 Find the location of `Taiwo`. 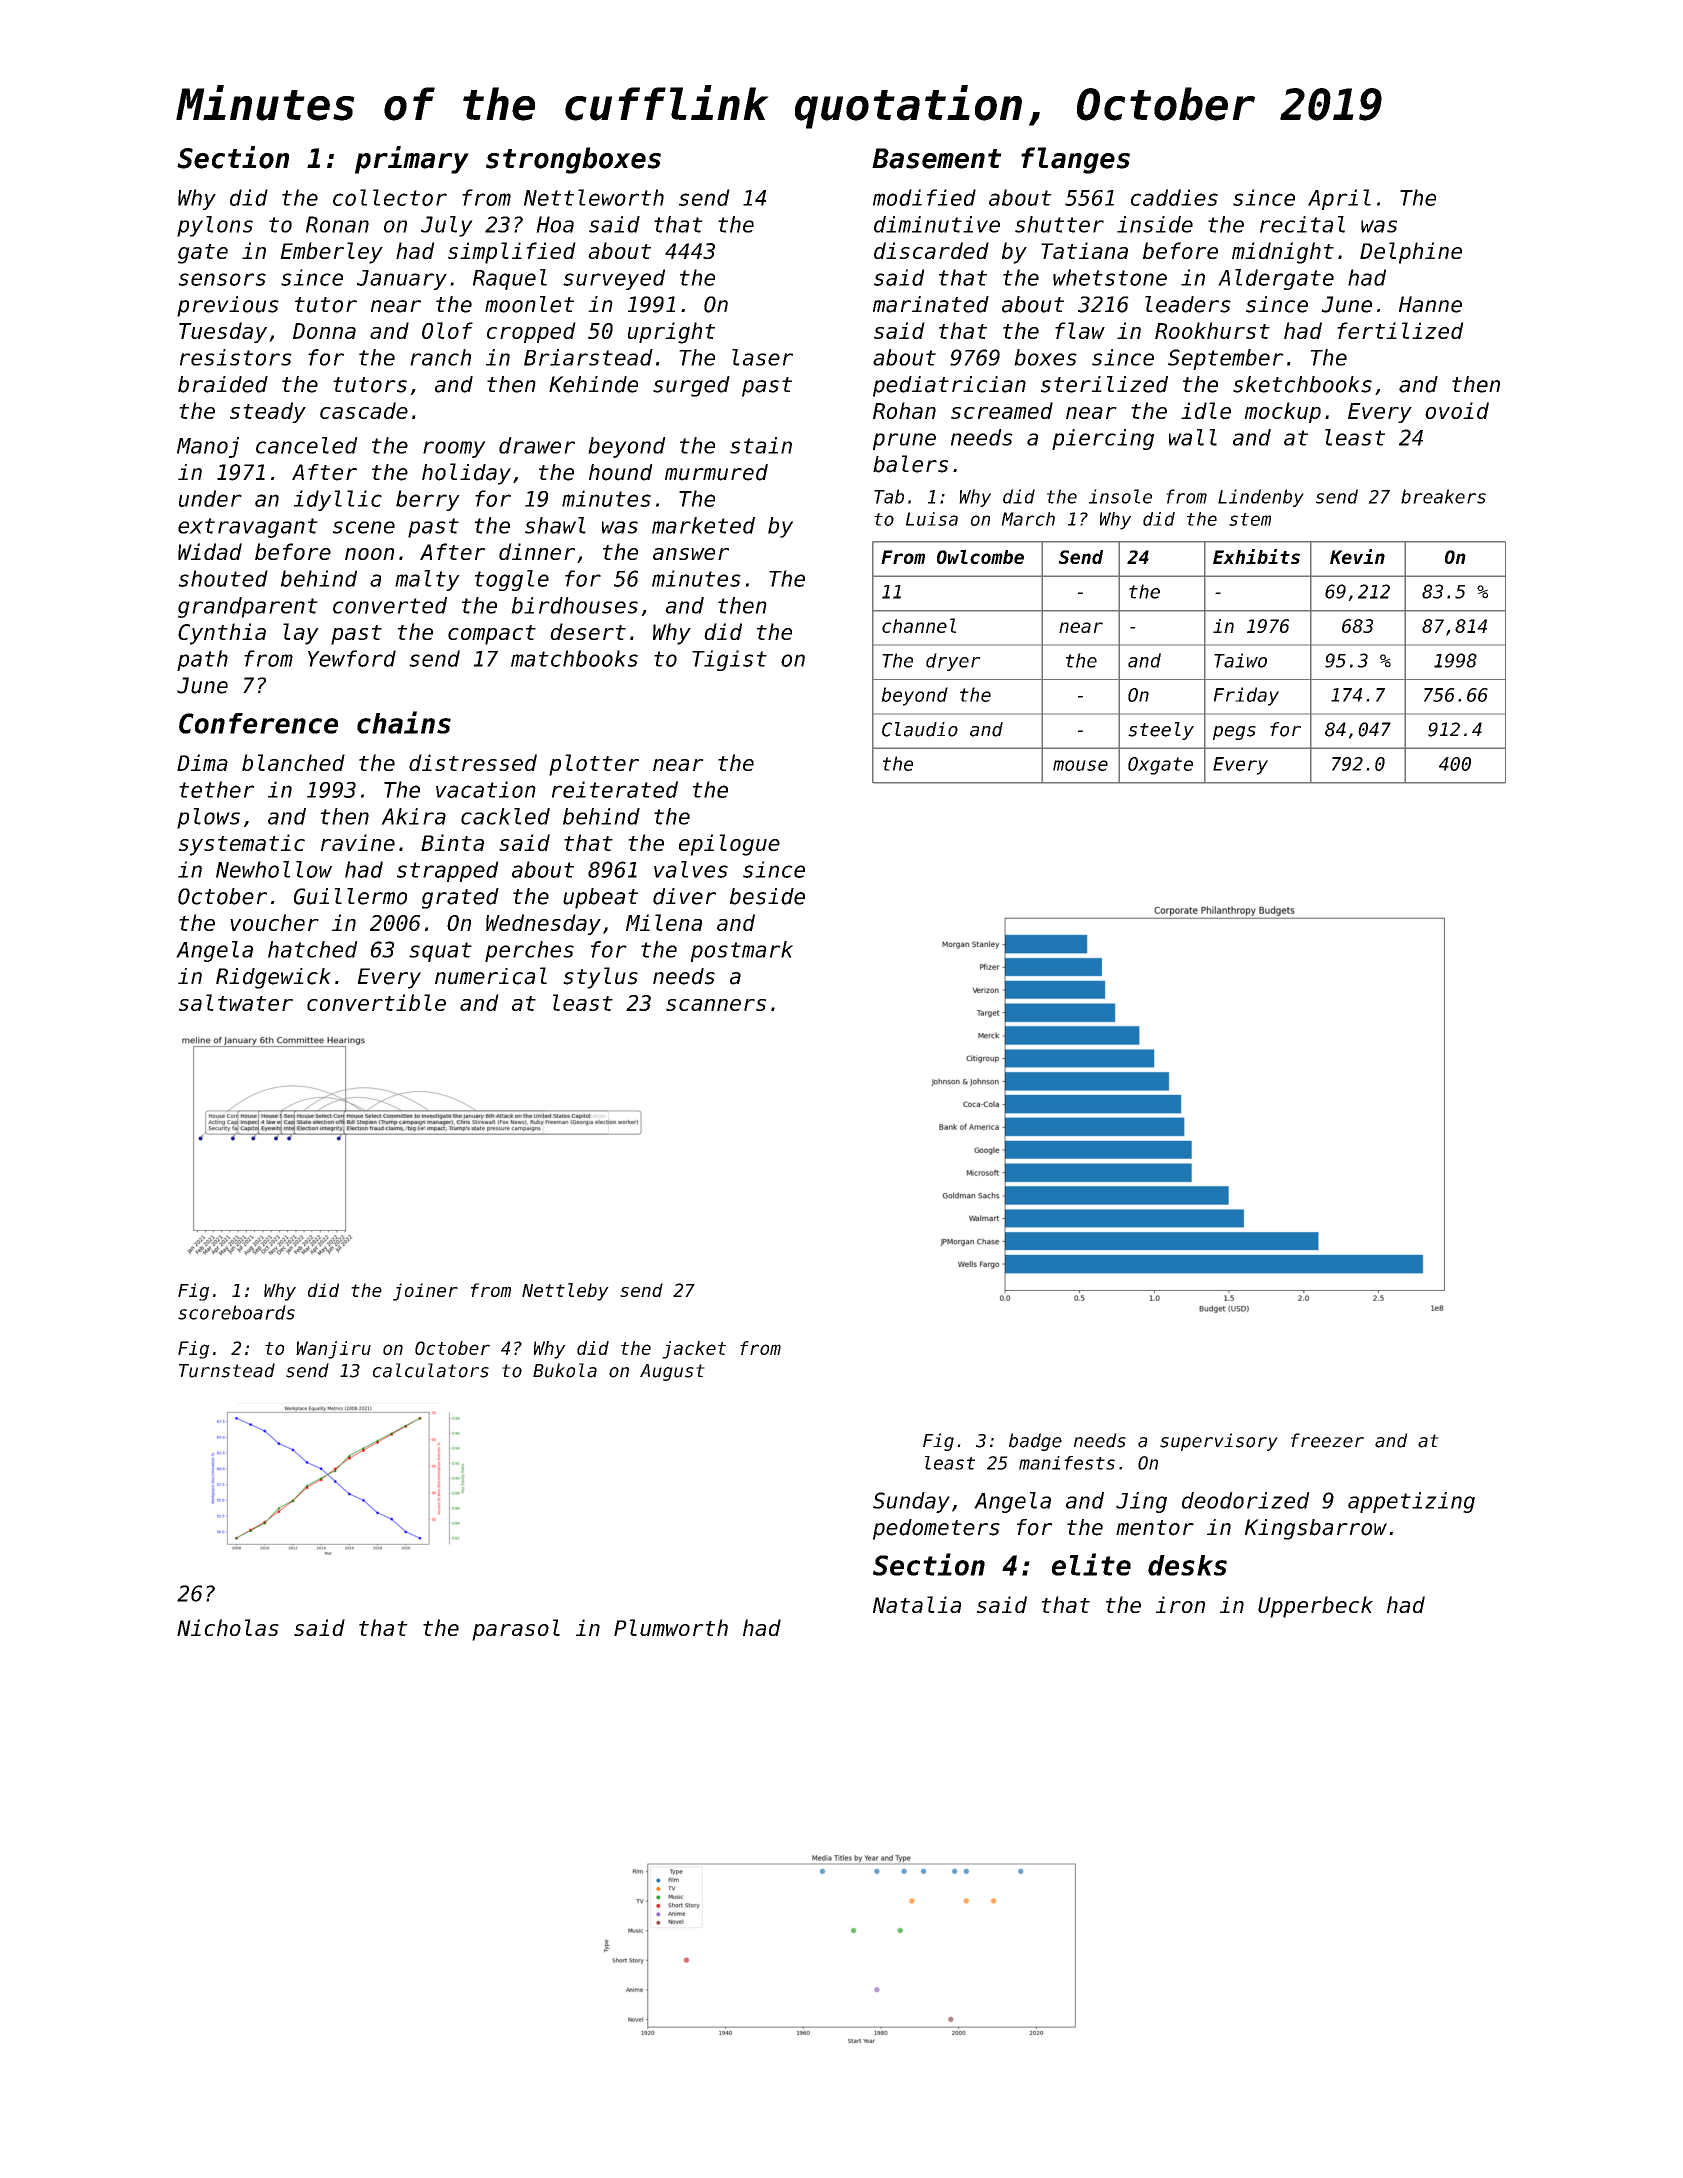

Taiwo is located at coordinates (1240, 660).
